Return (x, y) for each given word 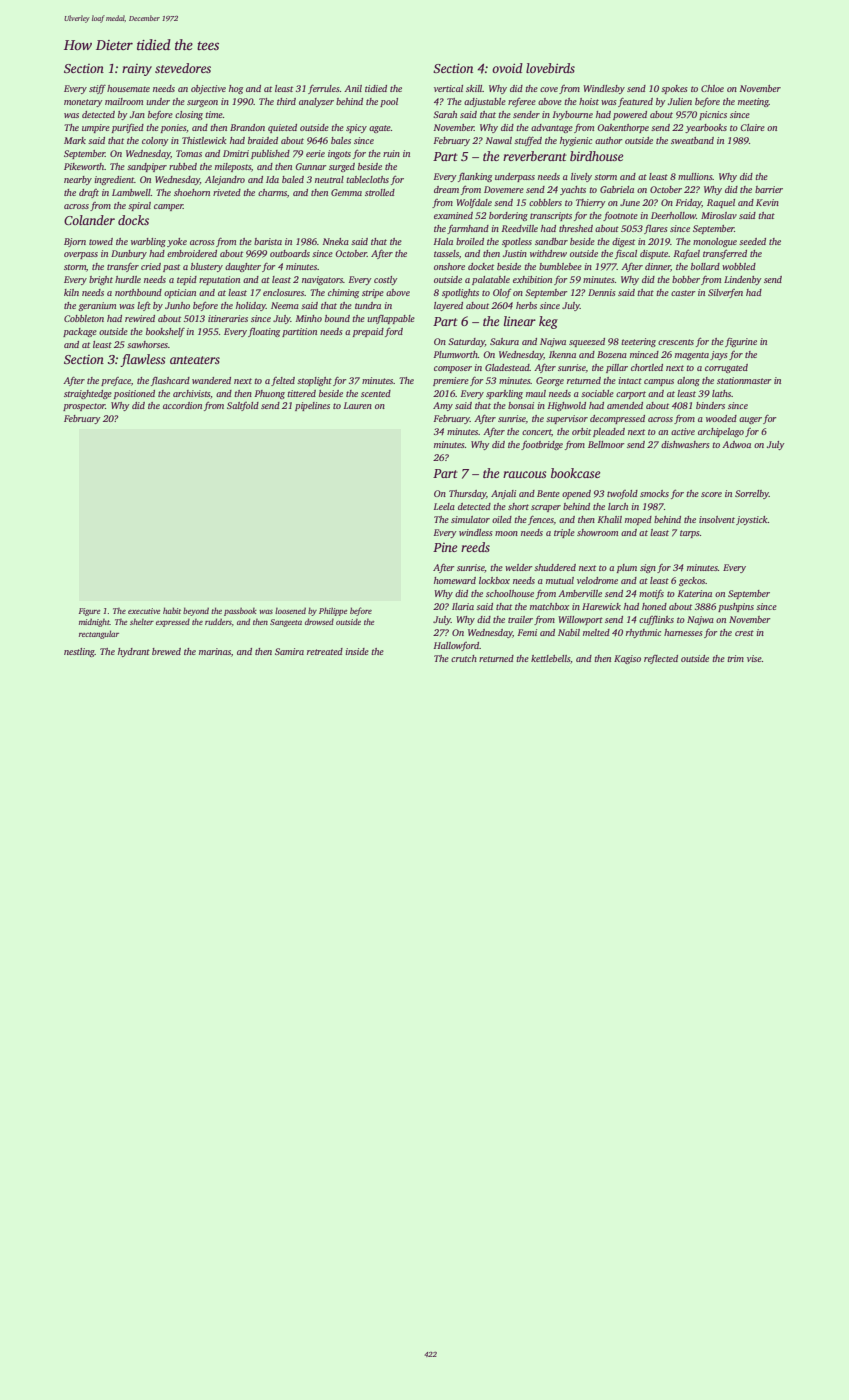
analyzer (316, 102)
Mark (75, 140)
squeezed (587, 342)
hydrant (134, 652)
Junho (177, 305)
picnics (713, 115)
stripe (373, 293)
